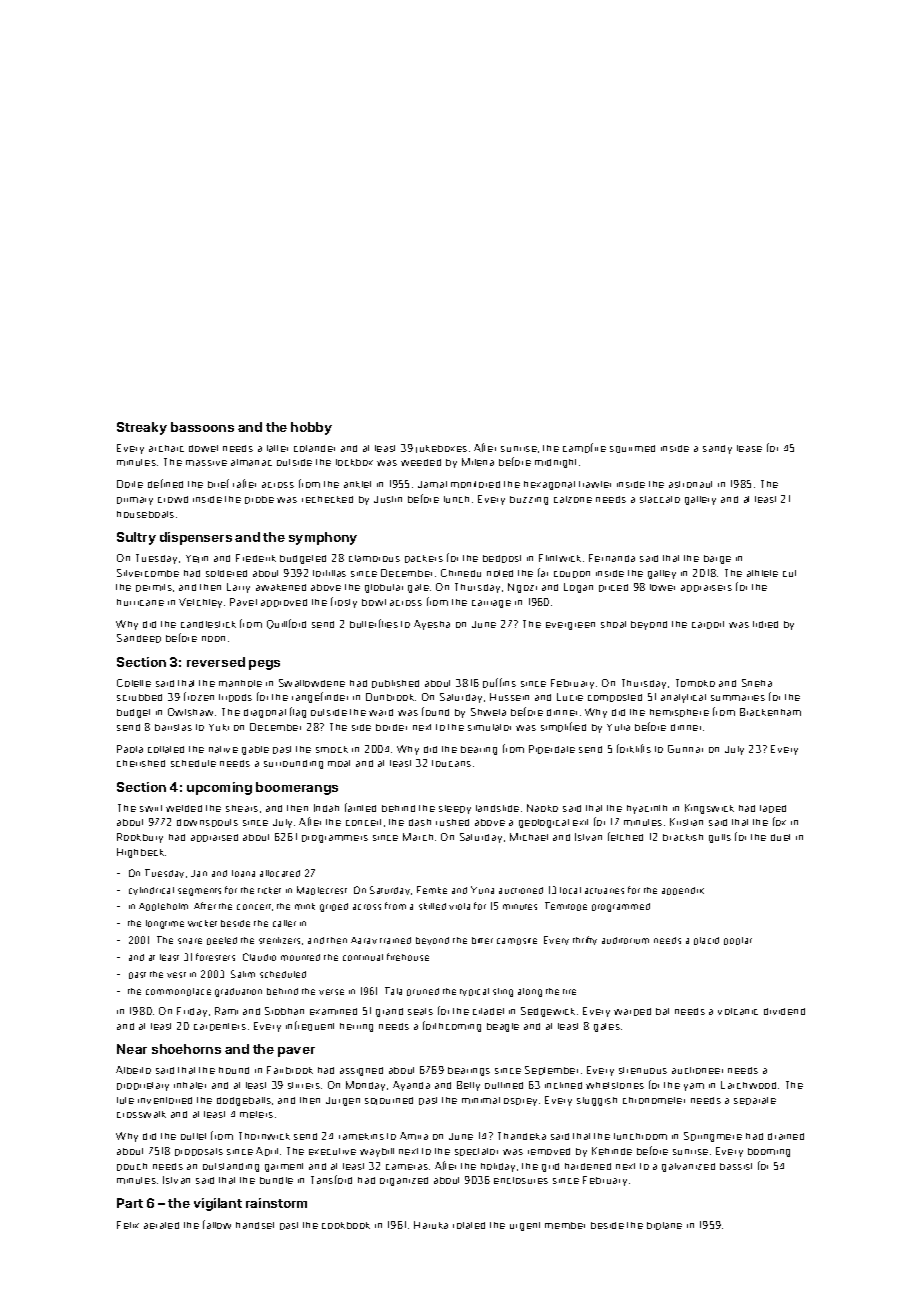 Image resolution: width=924 pixels, height=1308 pixels. Describe the element at coordinates (647, 809) in the screenshot. I see `hyacinth` at that location.
